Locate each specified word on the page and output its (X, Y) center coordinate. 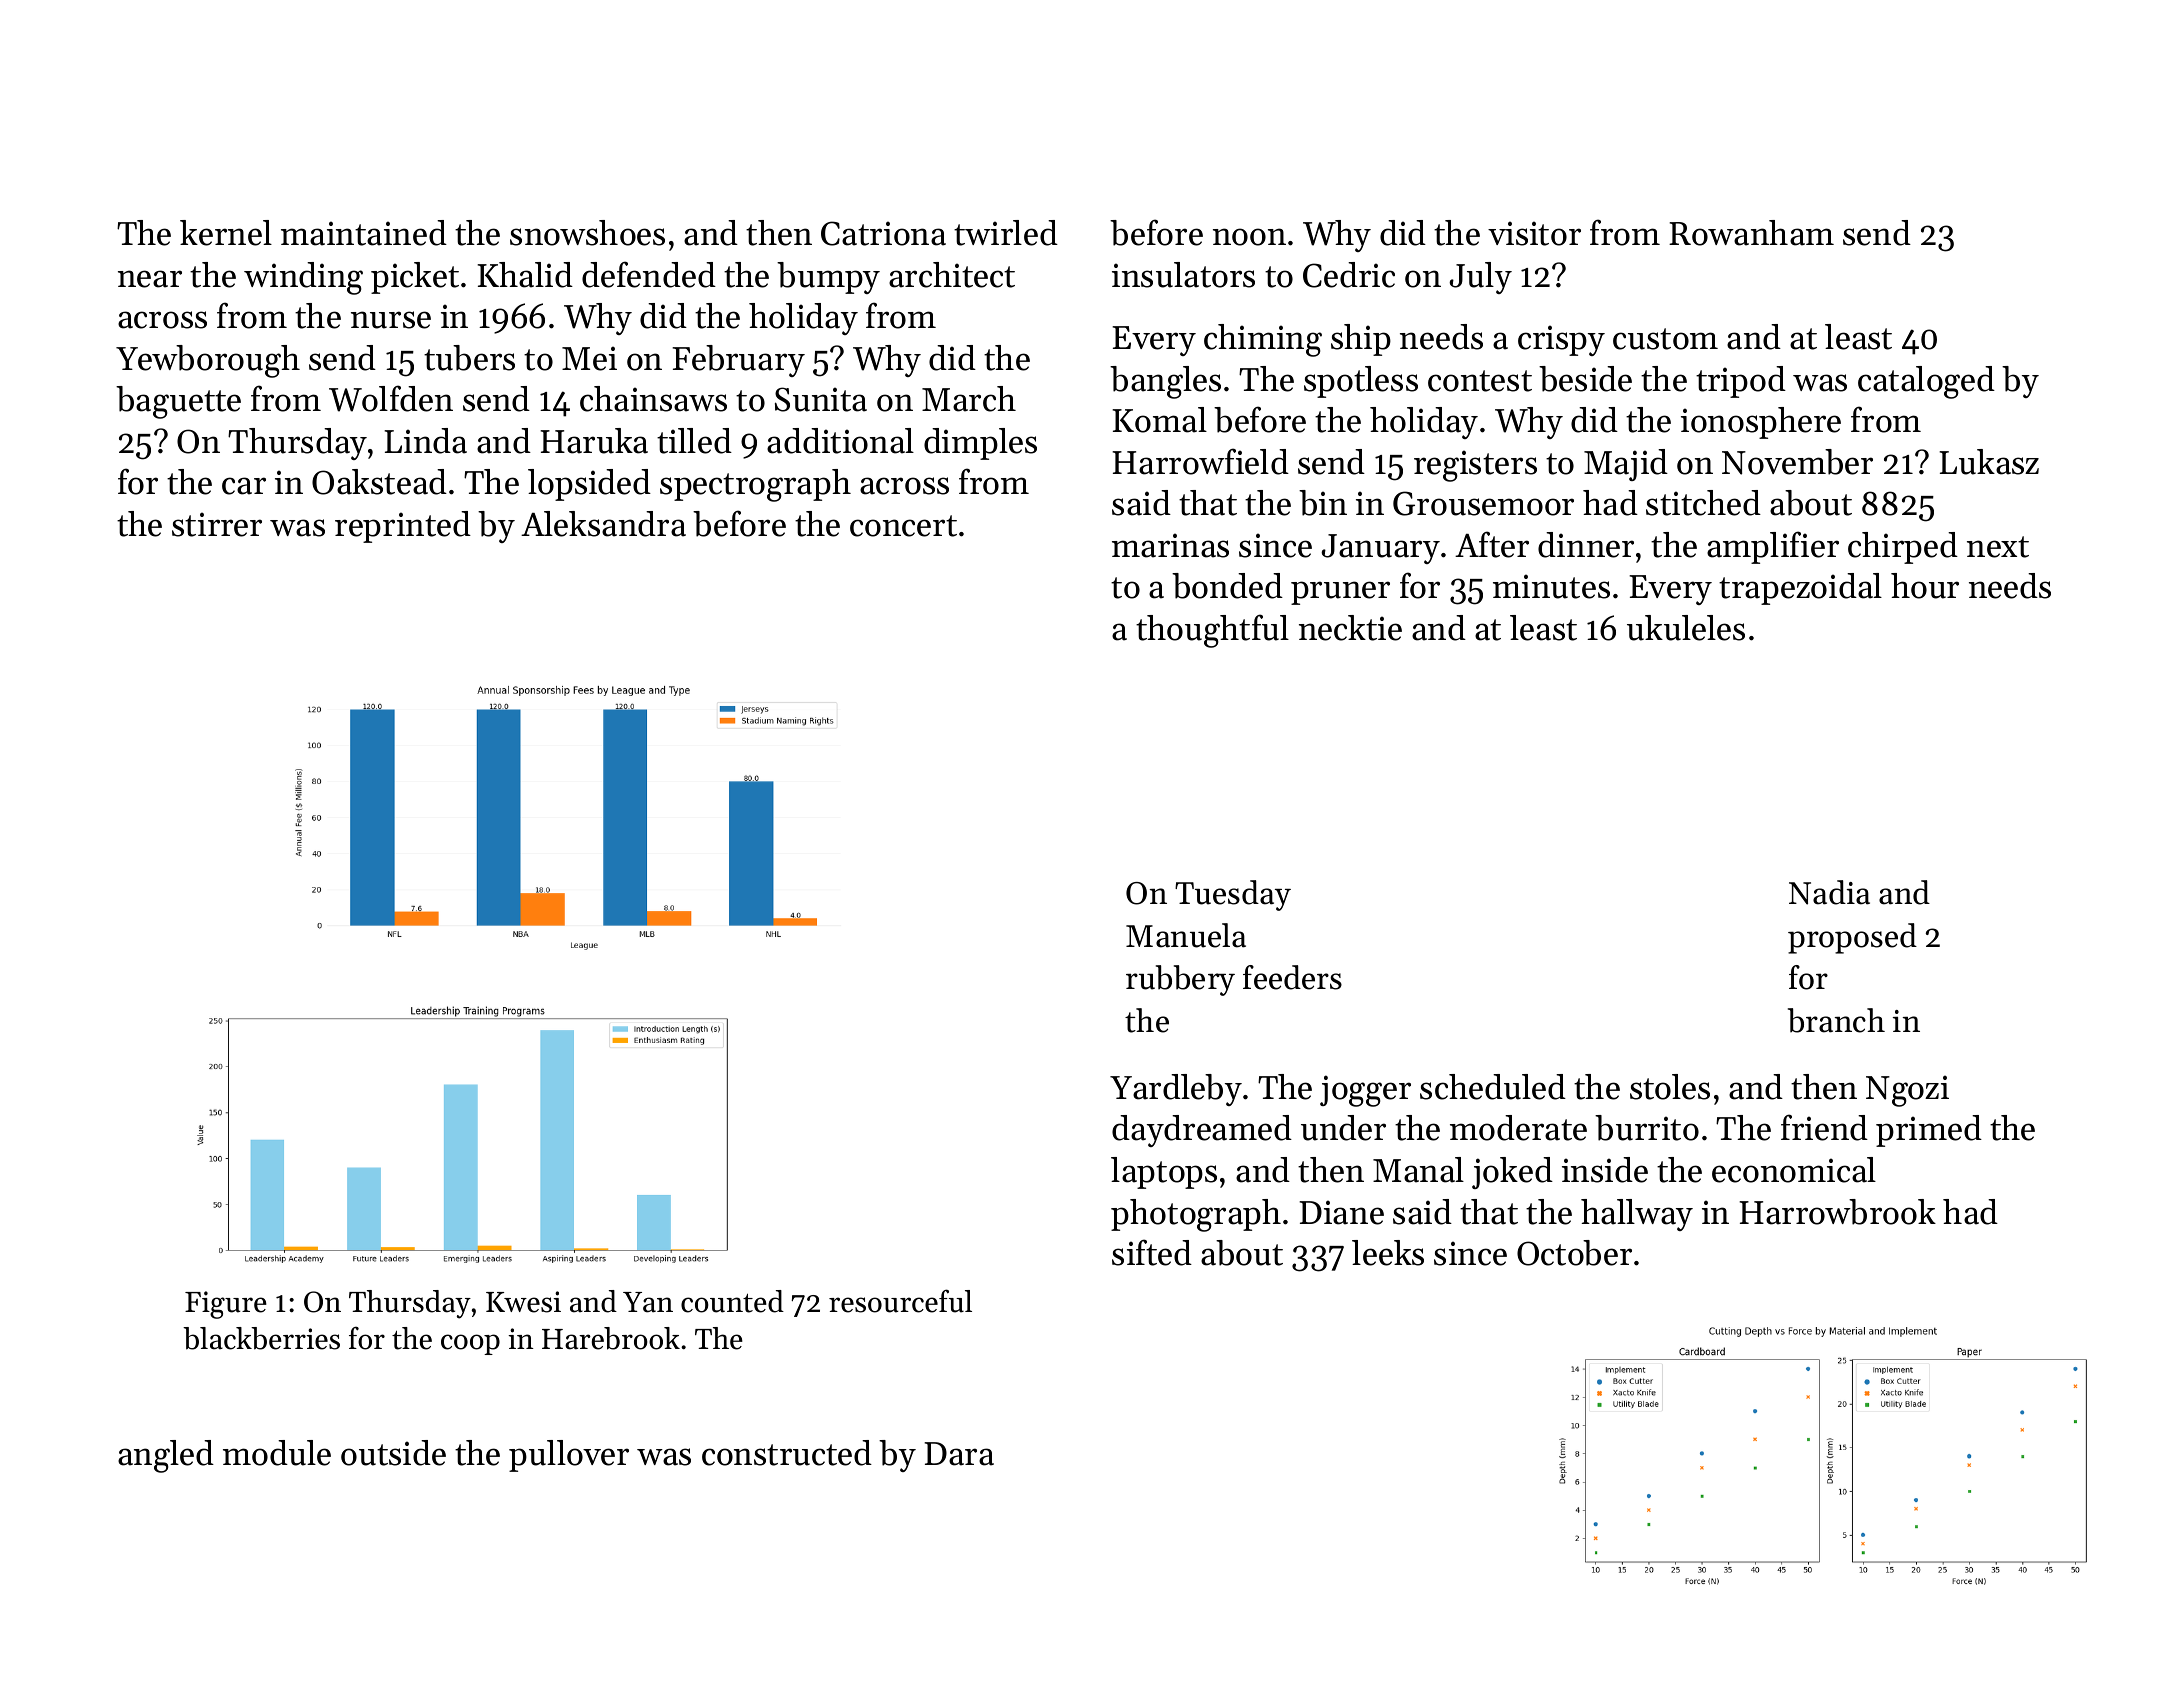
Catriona (883, 233)
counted (732, 1301)
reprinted (403, 527)
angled (166, 1456)
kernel (226, 233)
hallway (1637, 1215)
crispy (1561, 340)
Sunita (821, 399)
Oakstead (379, 482)
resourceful (900, 1301)
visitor (1534, 233)
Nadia (1829, 892)
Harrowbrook (1837, 1212)
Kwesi (523, 1302)
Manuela (1186, 935)
